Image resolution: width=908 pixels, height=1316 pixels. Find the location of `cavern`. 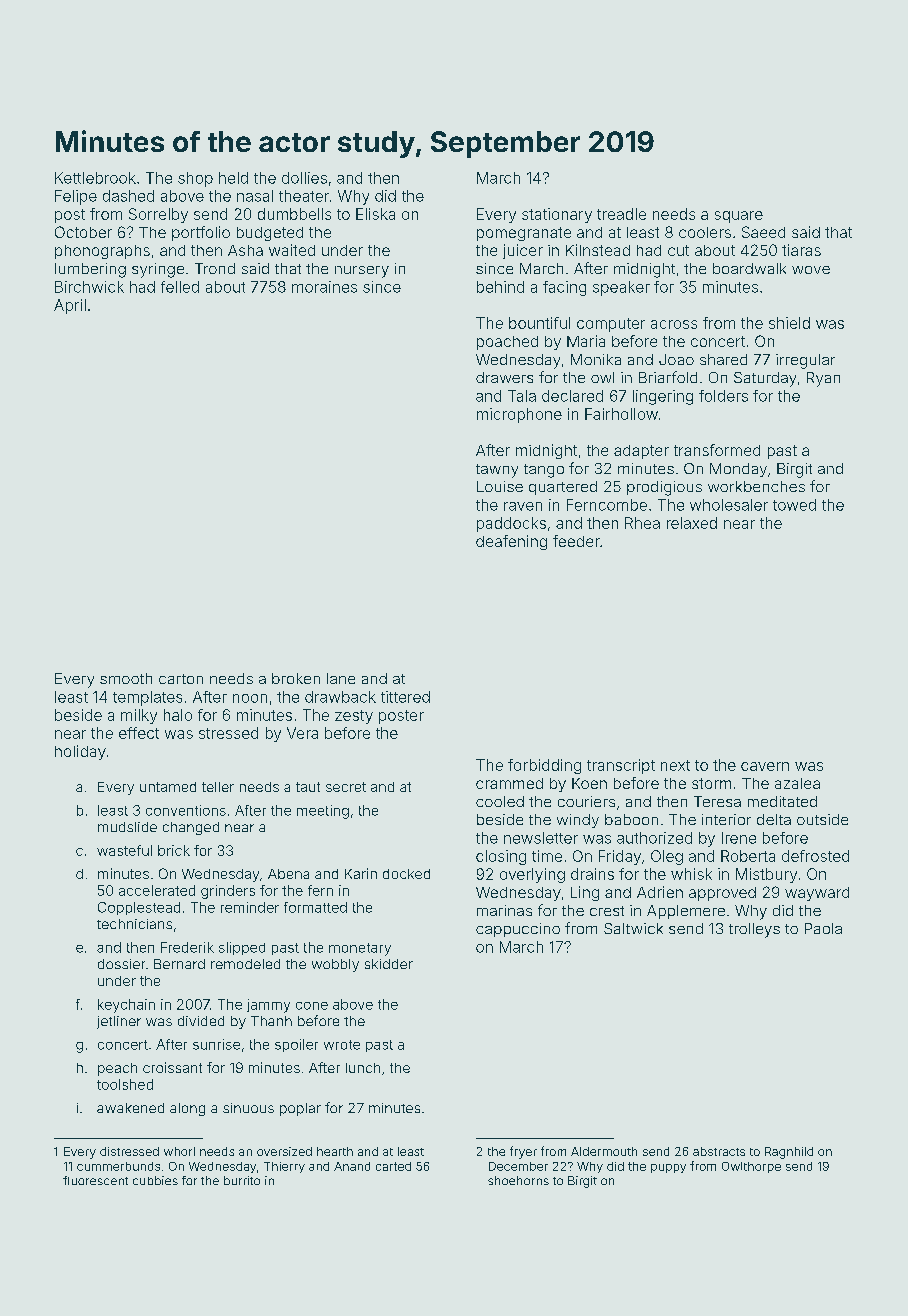

cavern is located at coordinates (765, 766).
